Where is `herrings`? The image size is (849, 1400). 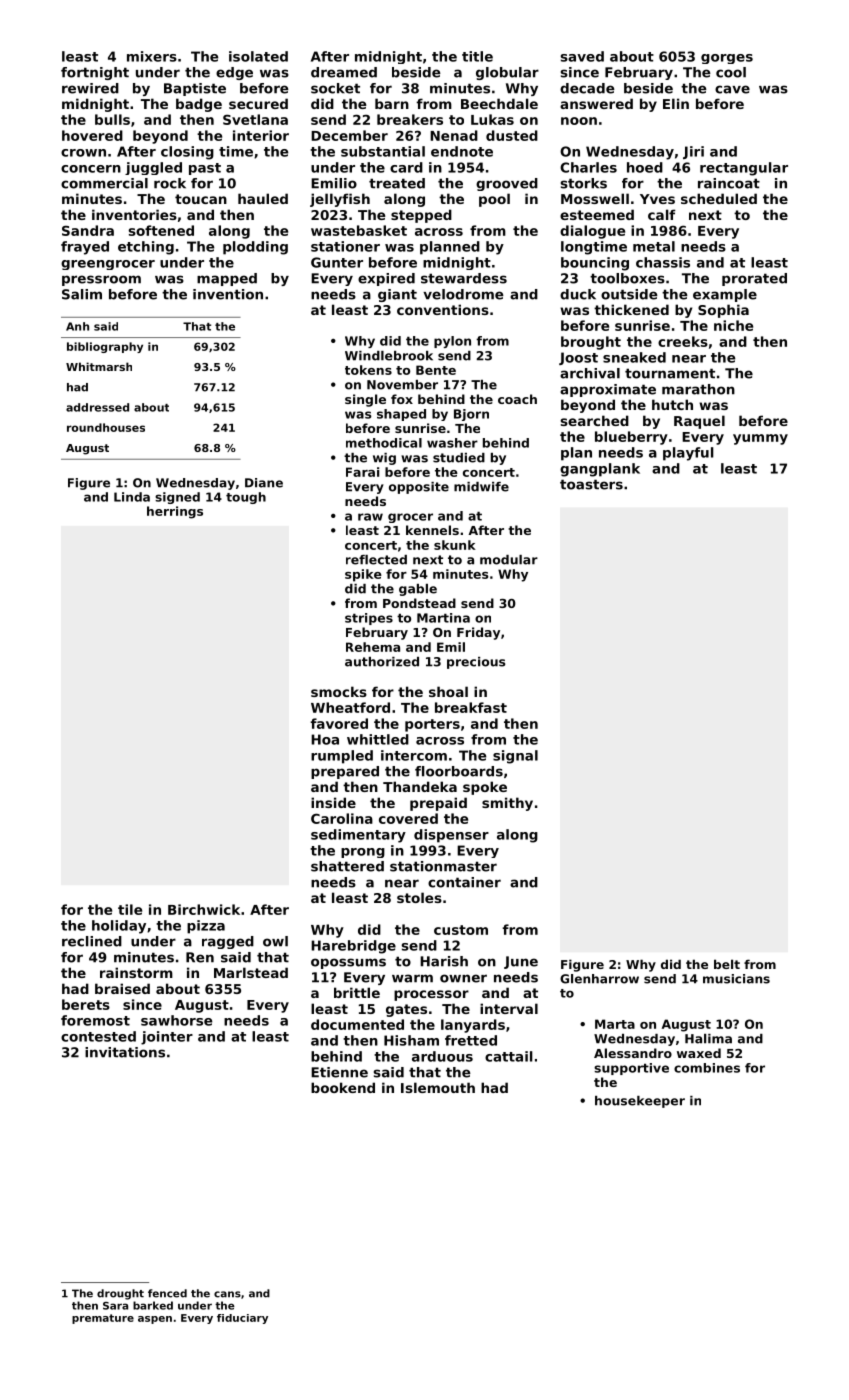
herrings is located at coordinates (175, 512).
